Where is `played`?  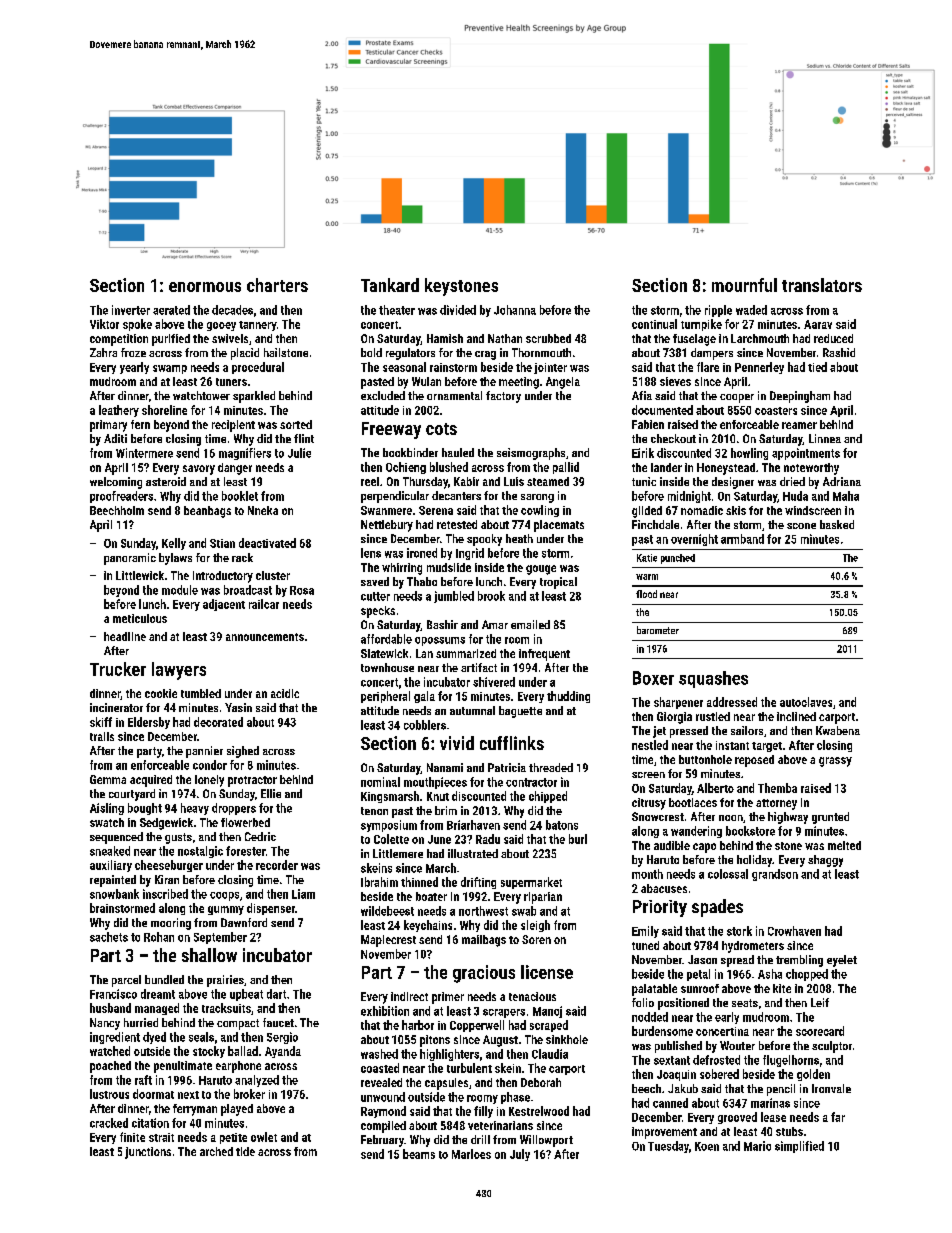
played is located at coordinates (237, 1110).
